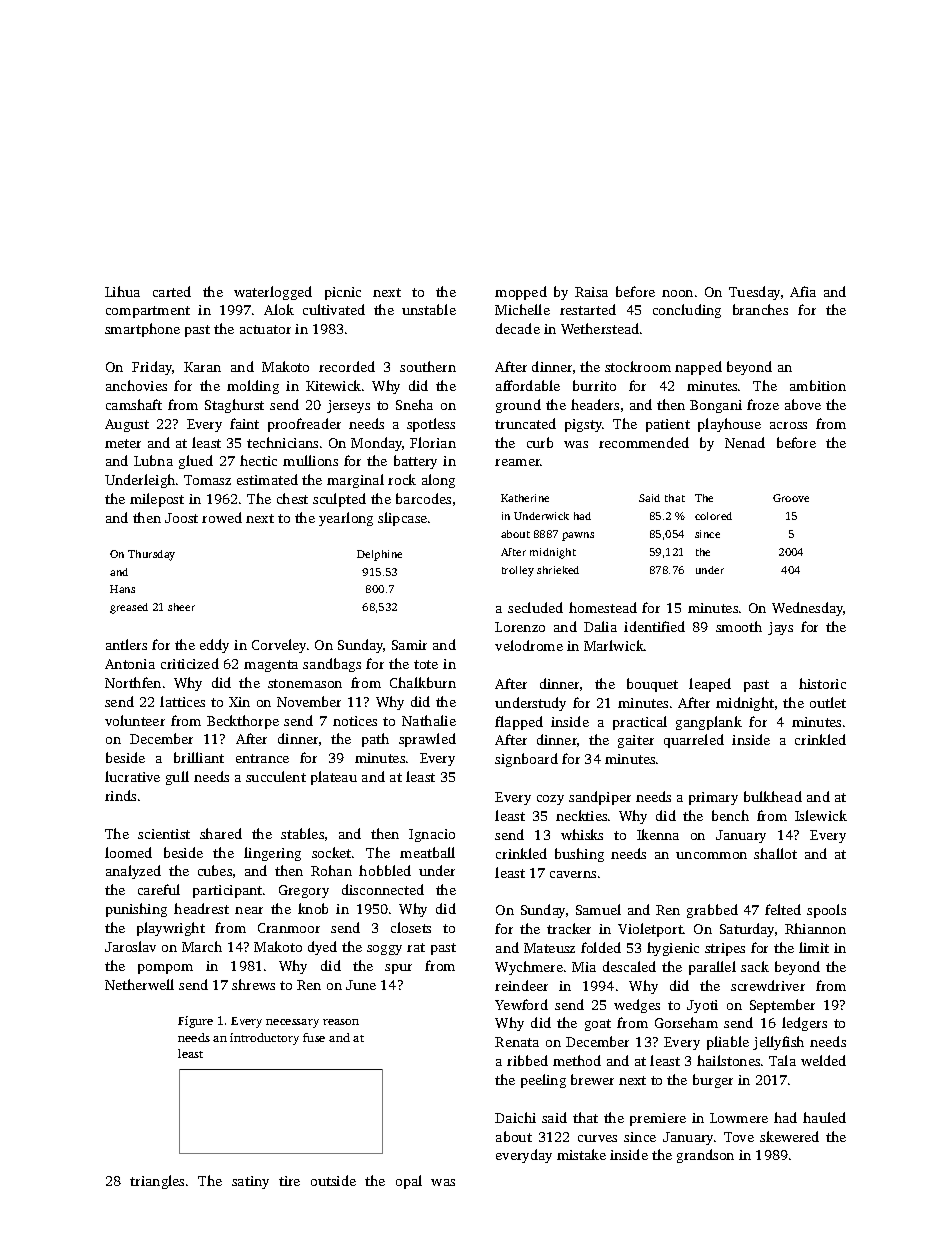  I want to click on triangles, so click(157, 1182).
